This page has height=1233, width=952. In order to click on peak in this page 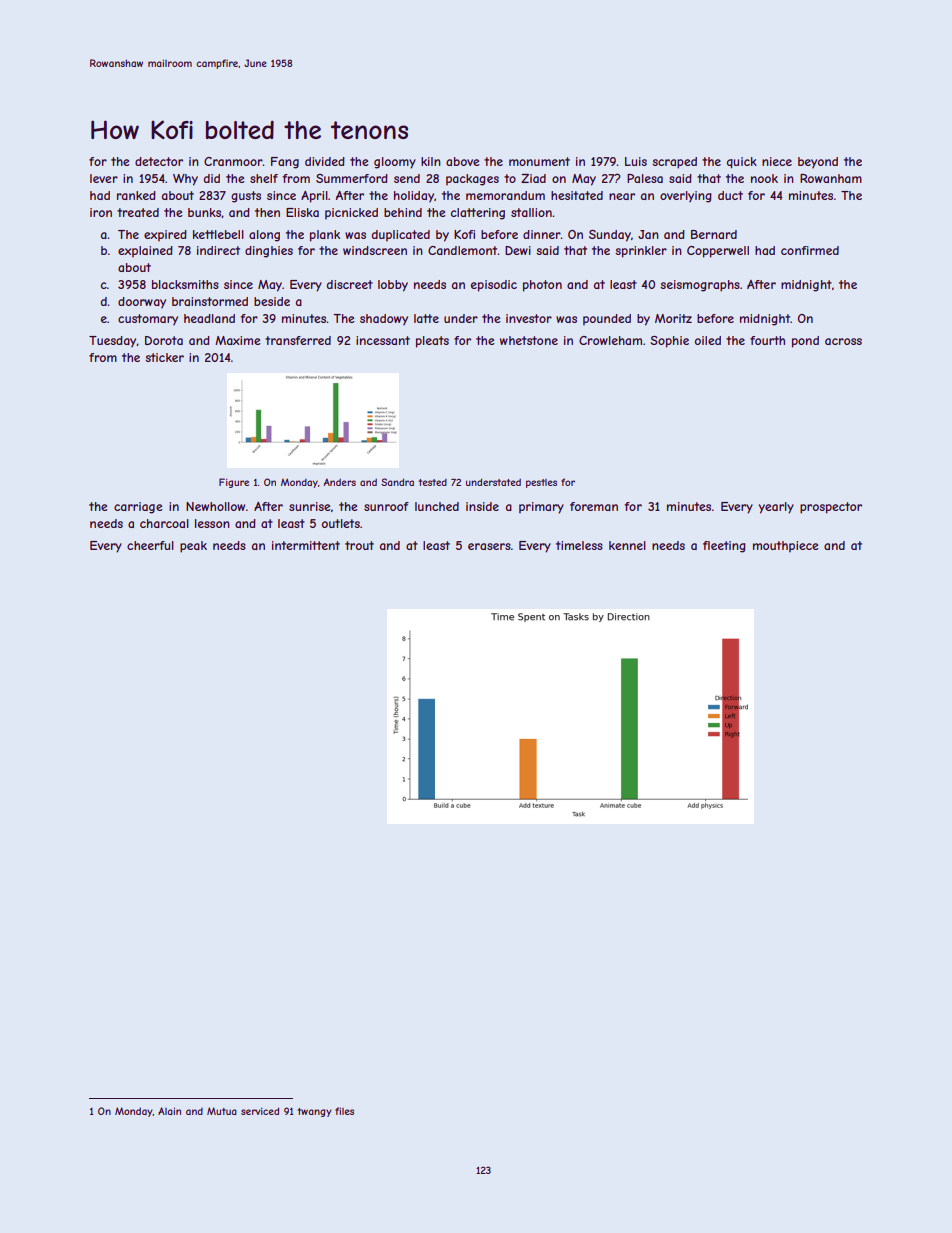, I will do `click(193, 547)`.
